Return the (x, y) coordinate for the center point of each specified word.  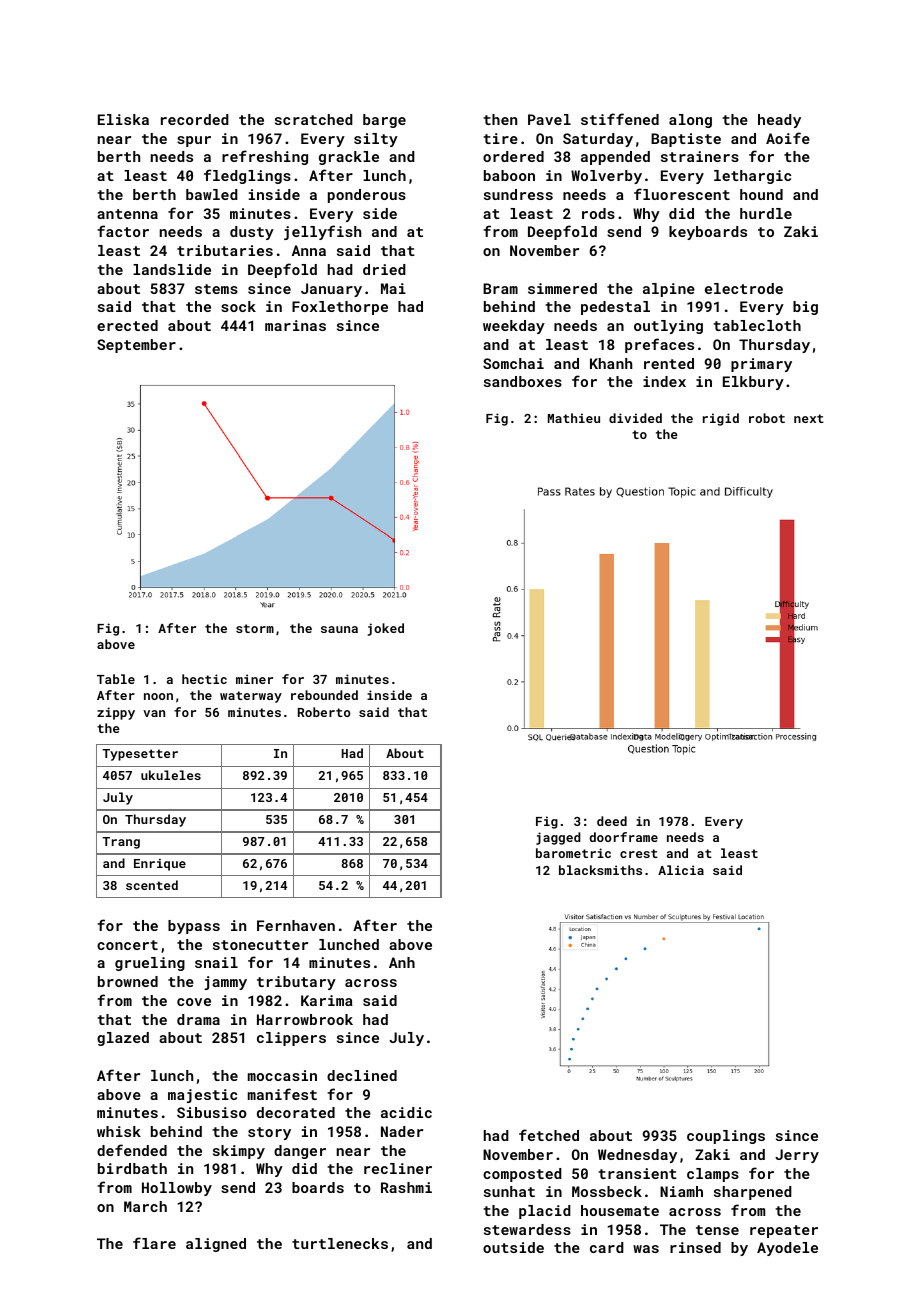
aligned (216, 1245)
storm (255, 628)
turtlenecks (340, 1243)
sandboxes (523, 381)
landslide (172, 269)
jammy (225, 983)
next (809, 418)
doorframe (623, 837)
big (805, 308)
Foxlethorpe (340, 308)
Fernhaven (296, 925)
